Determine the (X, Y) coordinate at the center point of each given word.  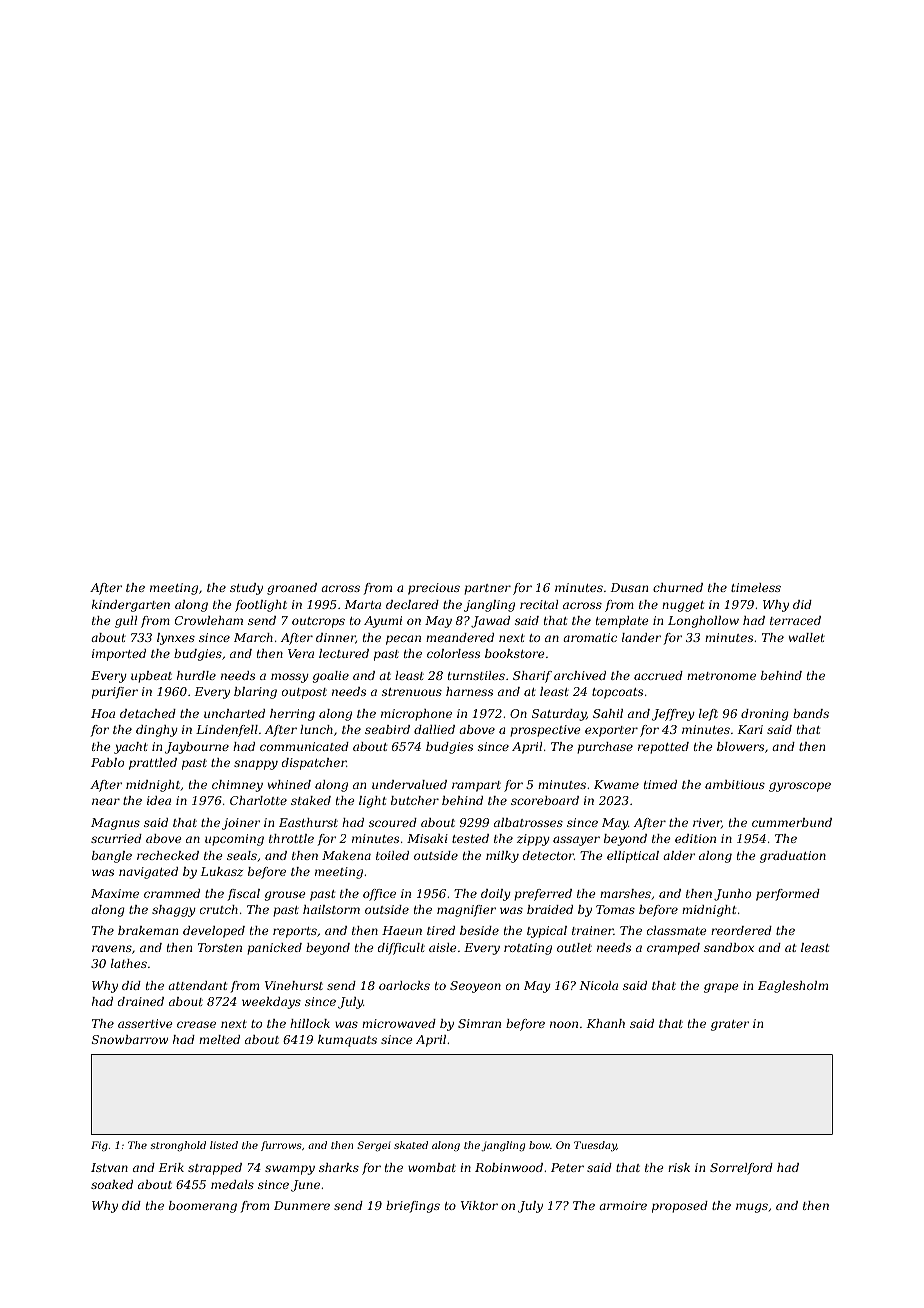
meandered (460, 637)
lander (641, 637)
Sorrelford (741, 1169)
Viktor (479, 1205)
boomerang (203, 1207)
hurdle (196, 675)
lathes (129, 963)
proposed (680, 1207)
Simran (479, 1023)
